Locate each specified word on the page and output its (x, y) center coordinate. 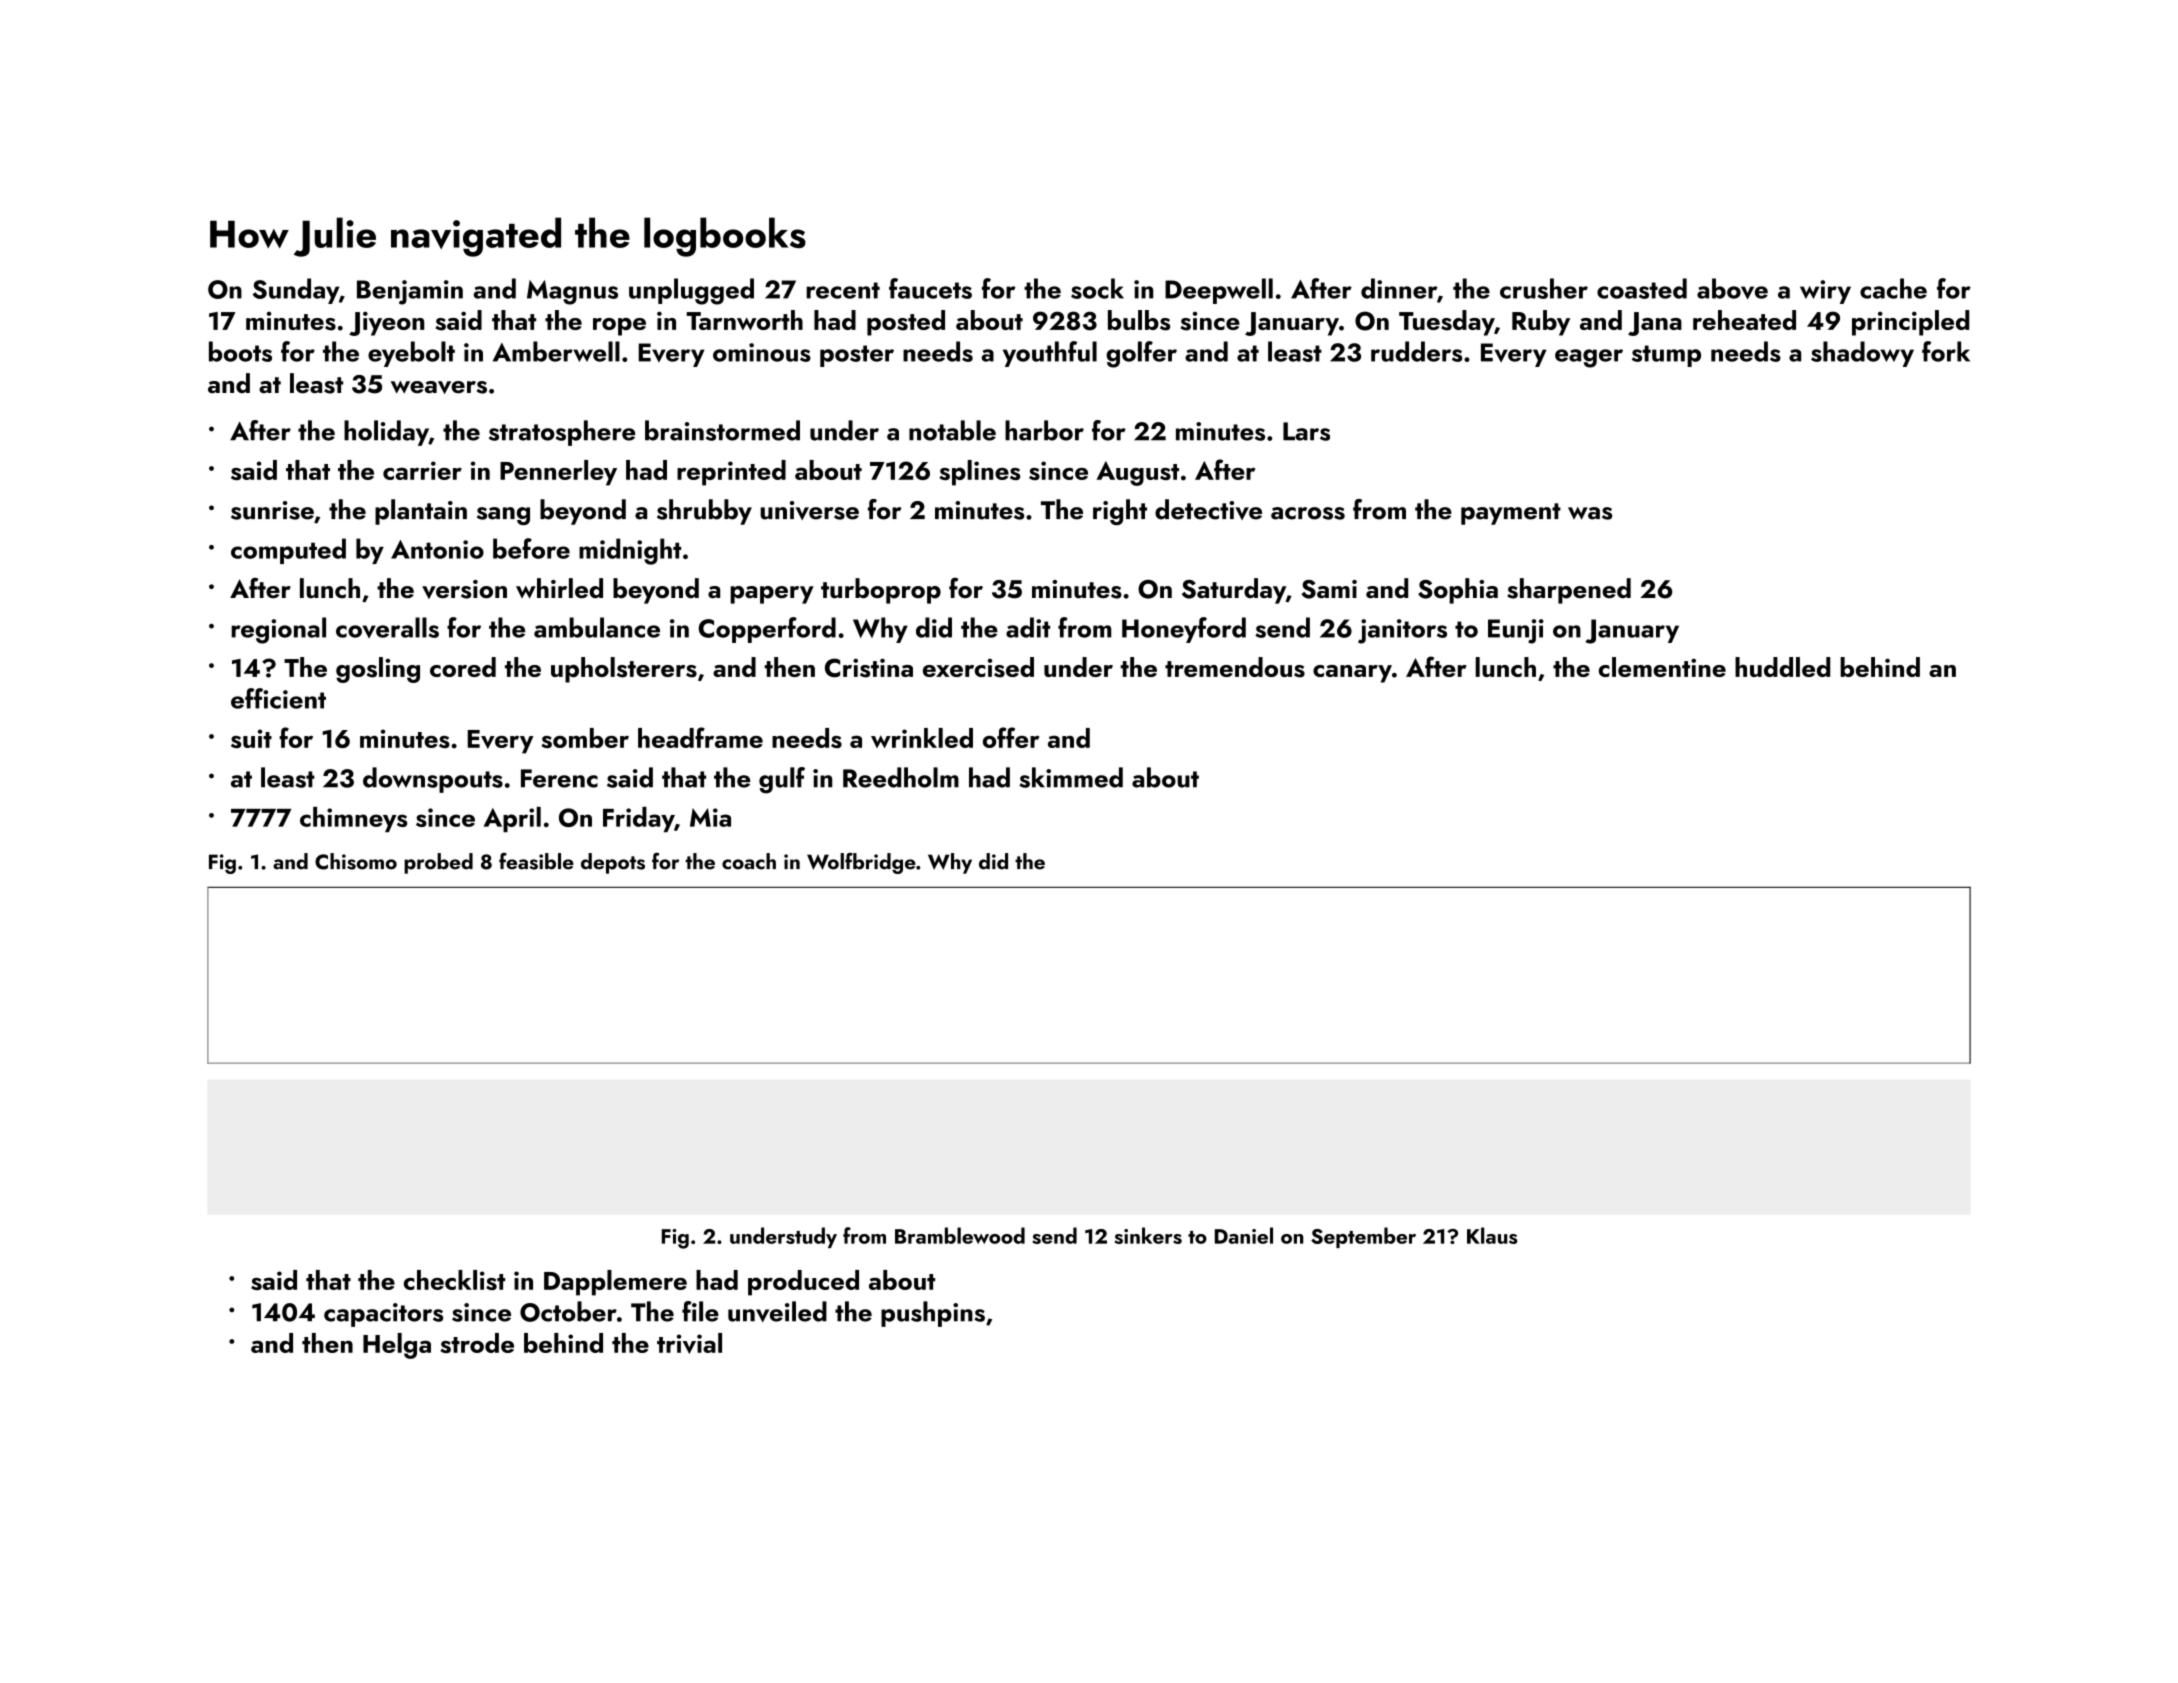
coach (749, 861)
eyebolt (411, 354)
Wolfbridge (861, 863)
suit (251, 738)
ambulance (597, 627)
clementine (1662, 667)
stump (1666, 356)
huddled (1782, 667)
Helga (397, 1346)
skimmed (1071, 777)
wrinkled (922, 738)
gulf (782, 780)
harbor (1044, 430)
